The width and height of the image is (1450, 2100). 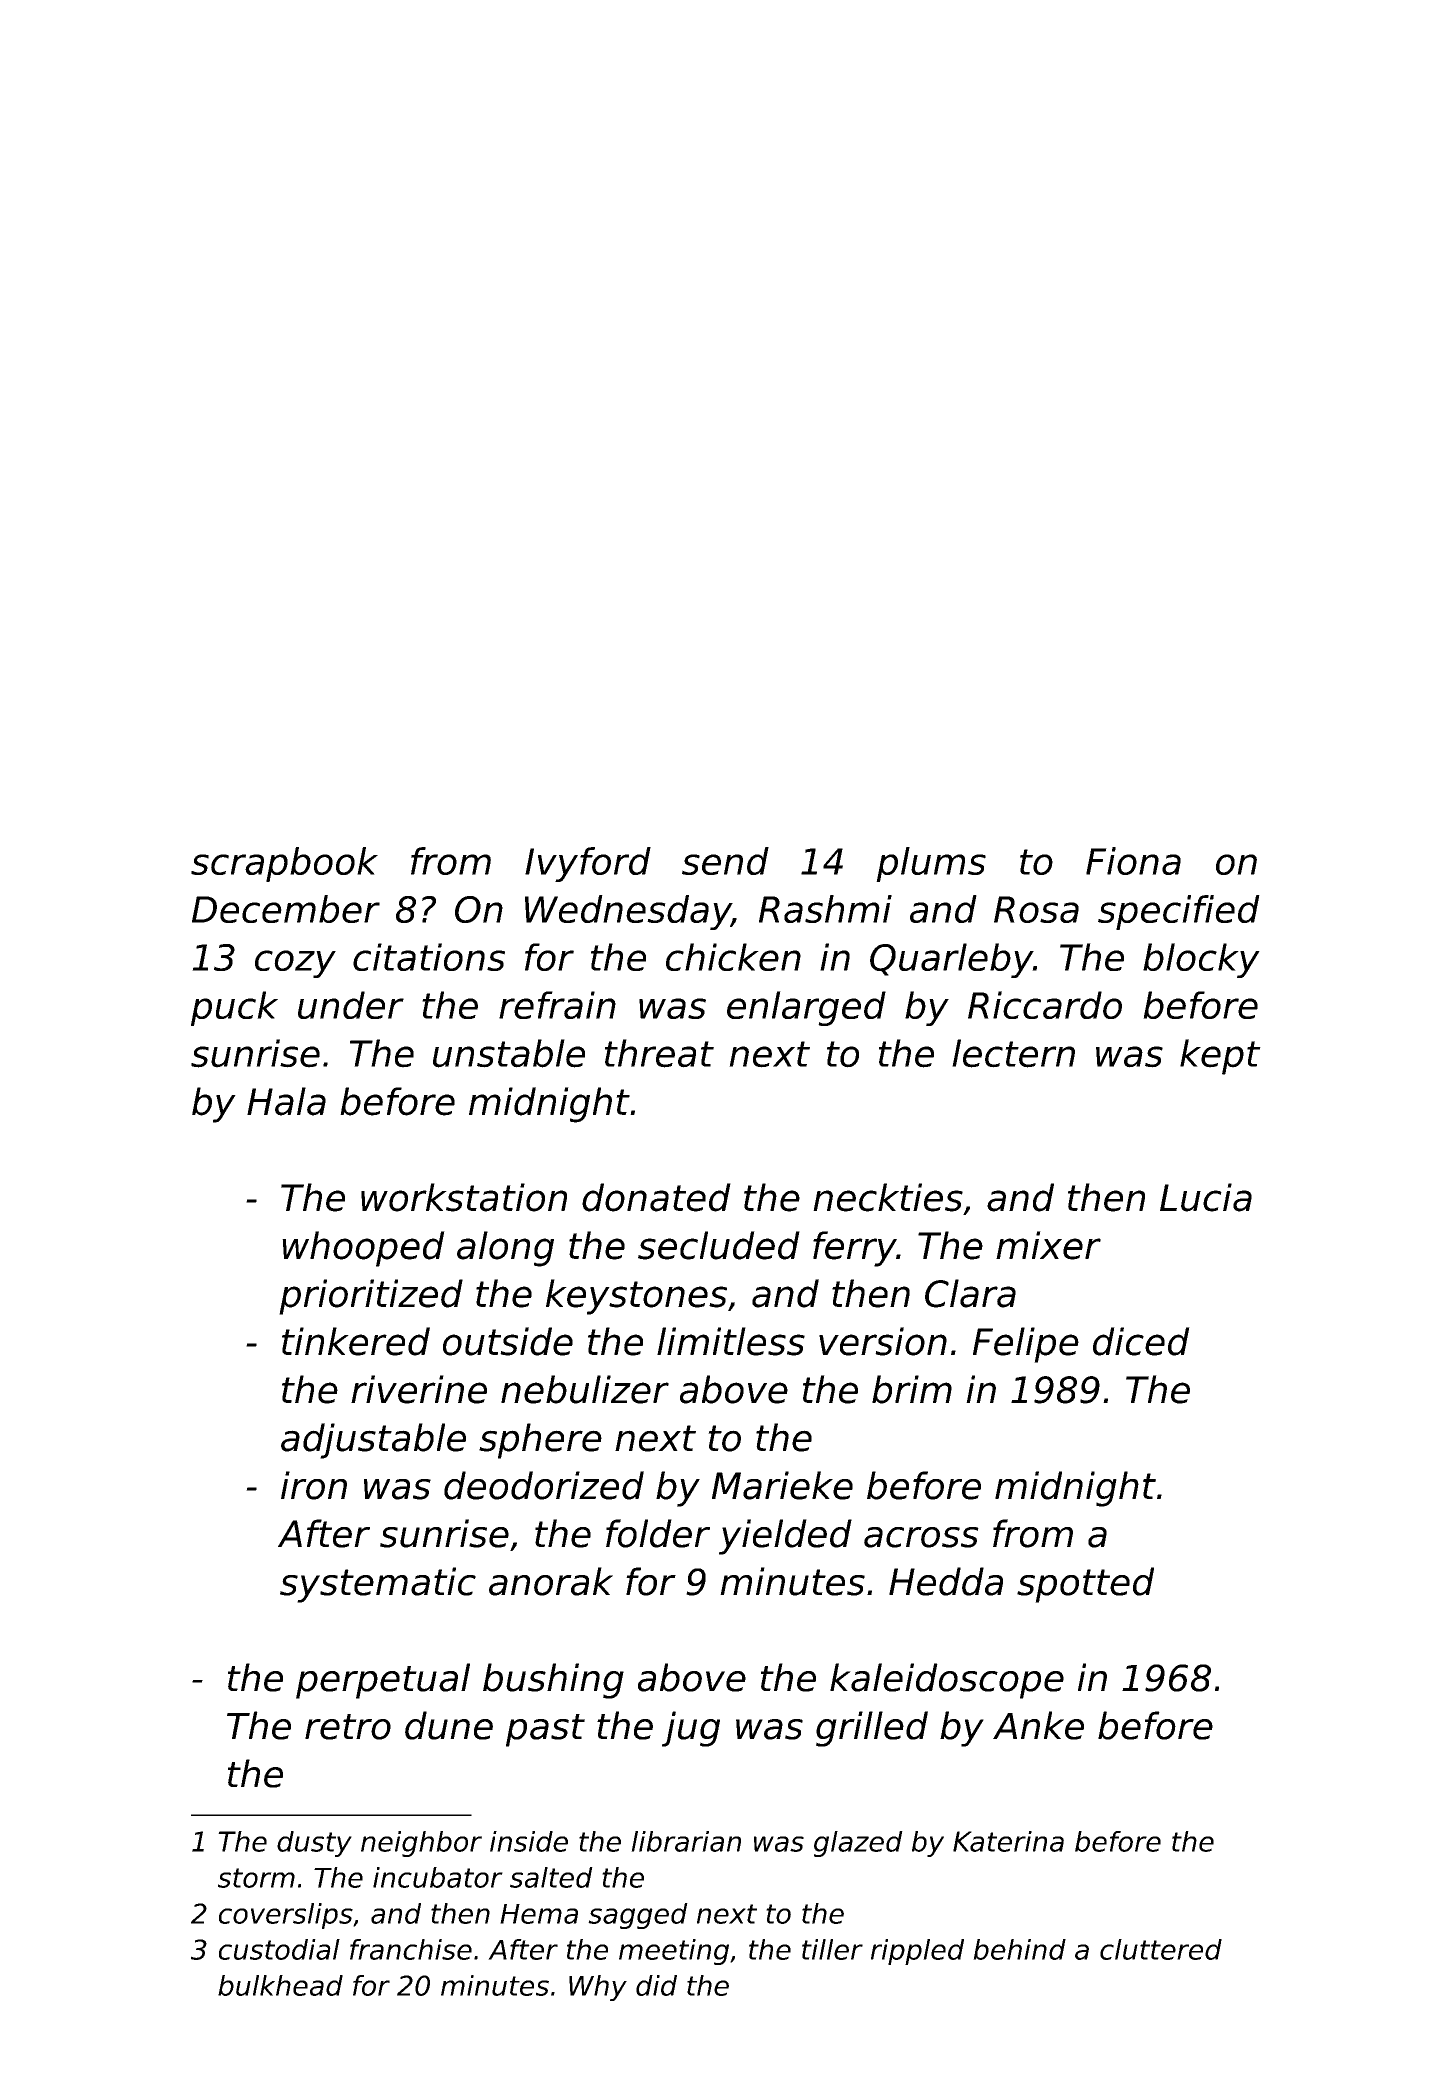 What do you see at coordinates (686, 1841) in the image?
I see `librarian` at bounding box center [686, 1841].
